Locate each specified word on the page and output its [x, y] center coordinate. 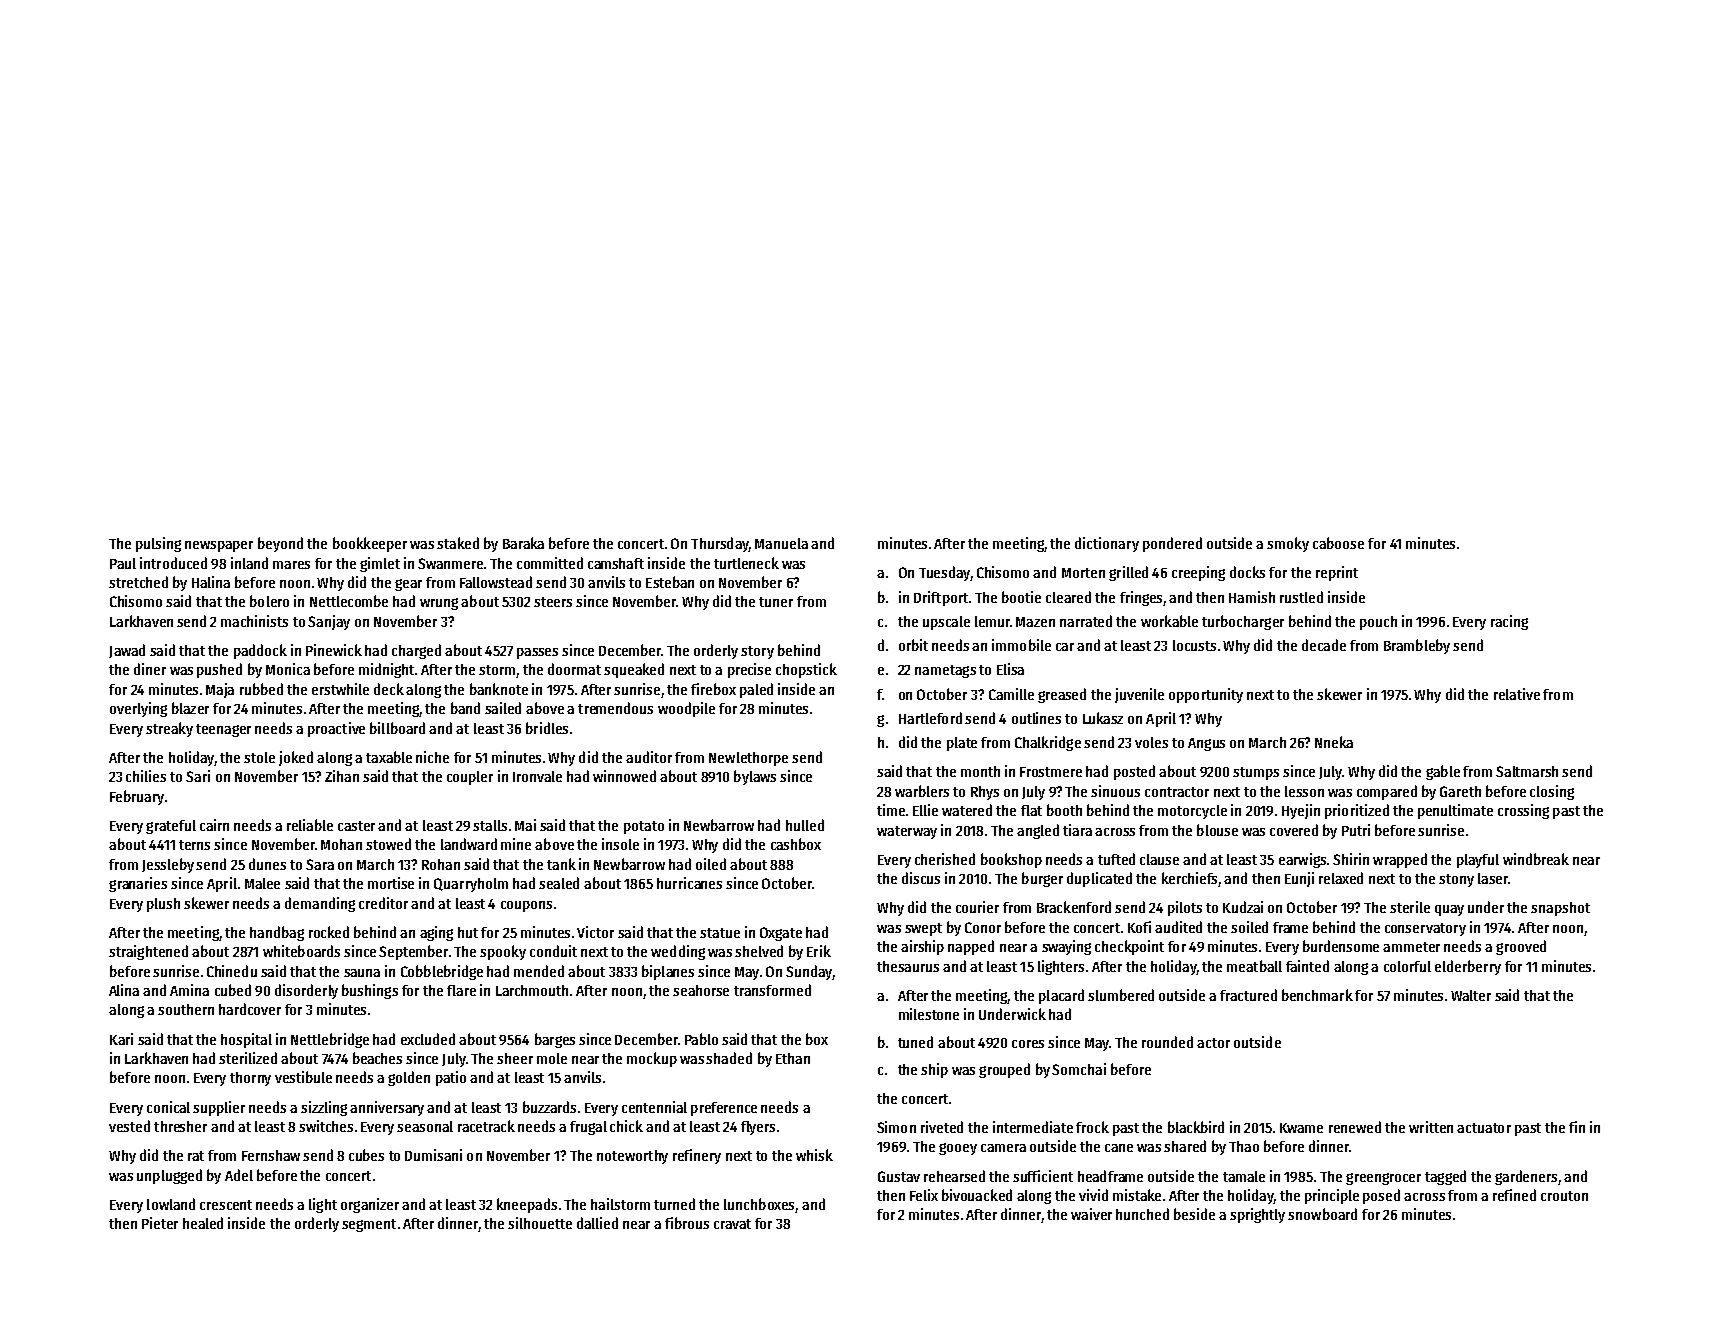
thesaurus [908, 966]
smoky [1288, 544]
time [891, 810]
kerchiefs [1189, 878]
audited [1178, 927]
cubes [366, 1155]
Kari [121, 1039]
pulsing [158, 544]
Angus [1206, 744]
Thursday [720, 544]
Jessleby [168, 865]
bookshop [1011, 860]
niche [432, 757]
